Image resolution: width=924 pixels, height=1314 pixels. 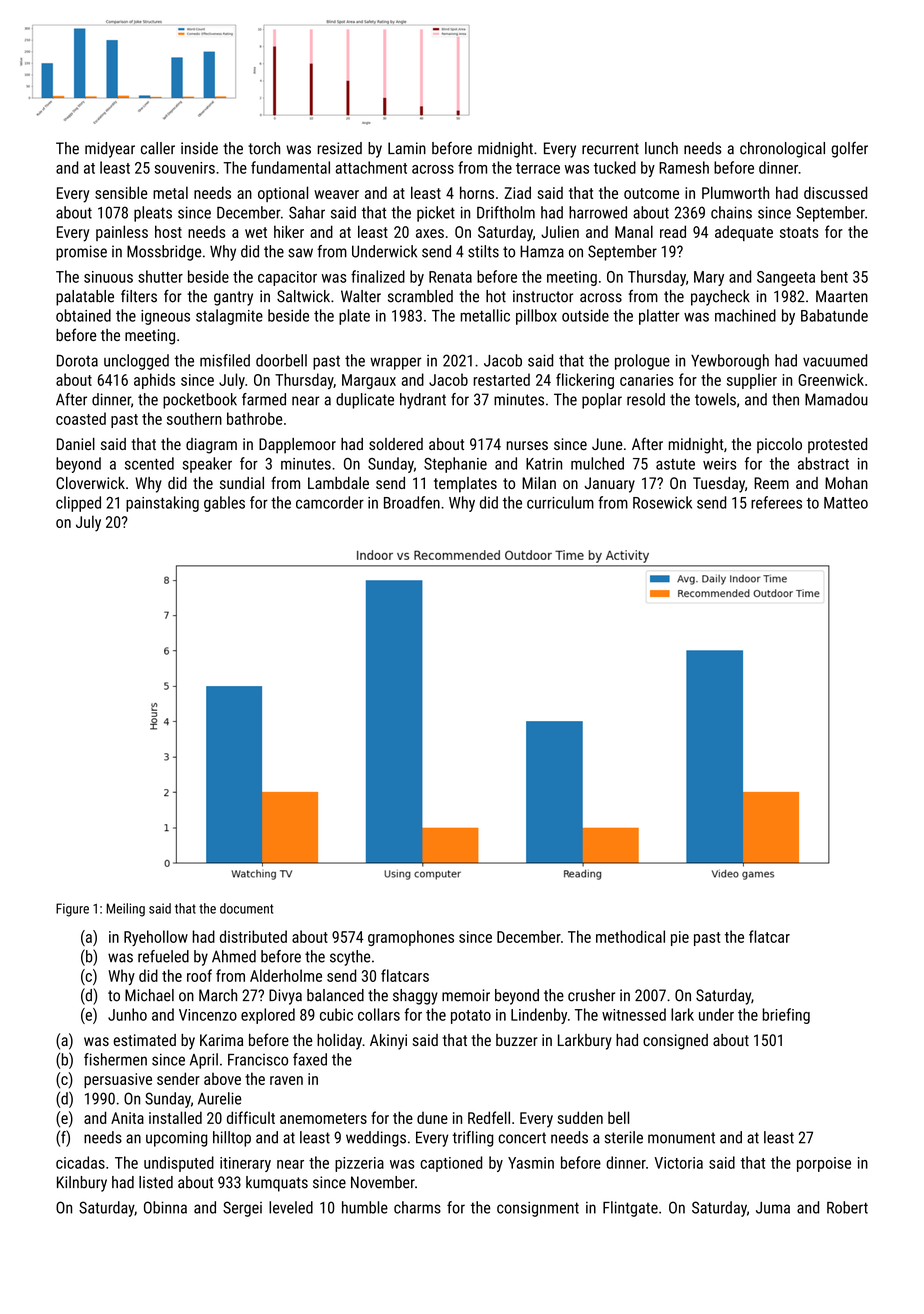 What do you see at coordinates (417, 1207) in the screenshot?
I see `charms` at bounding box center [417, 1207].
